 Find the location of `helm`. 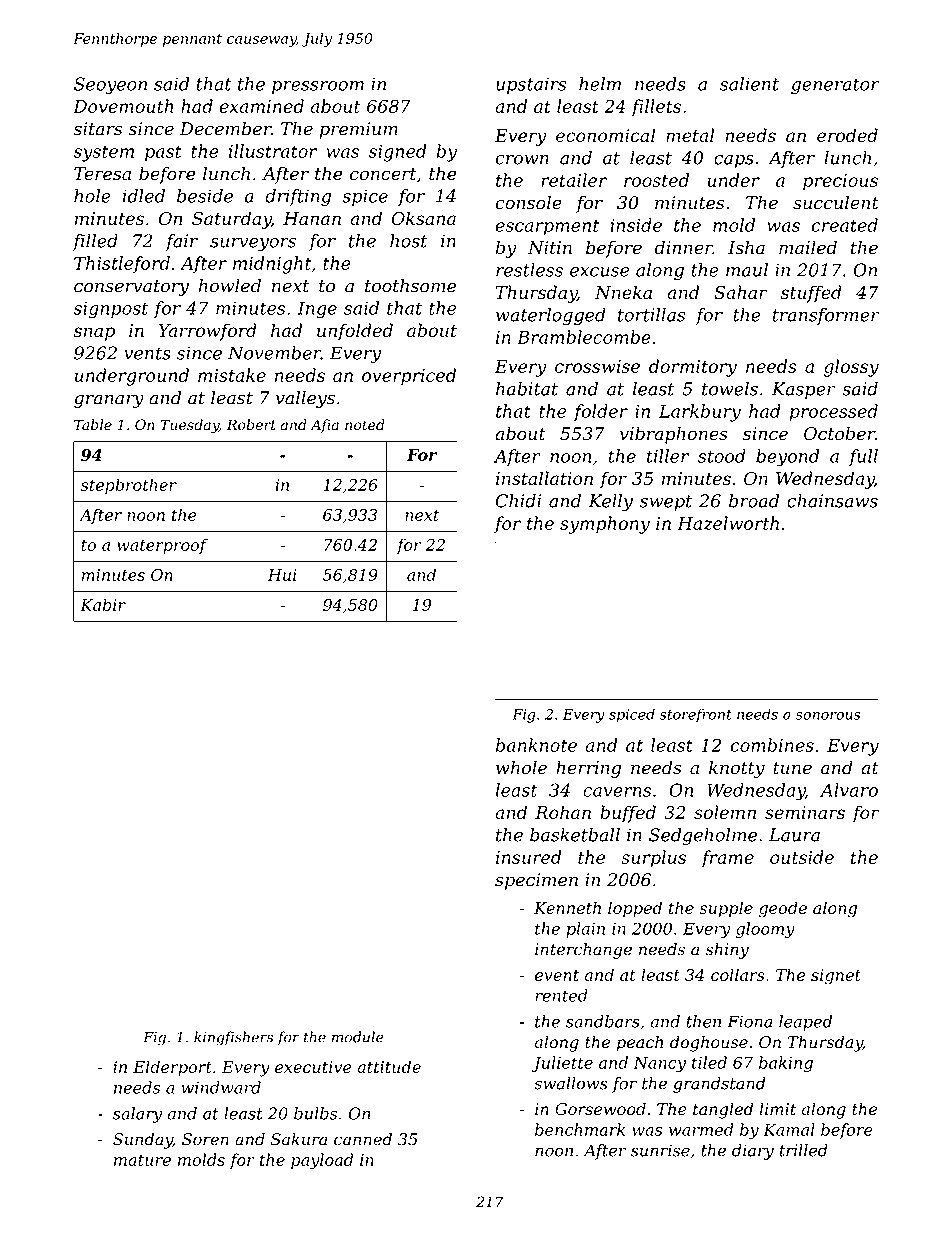

helm is located at coordinates (600, 84).
